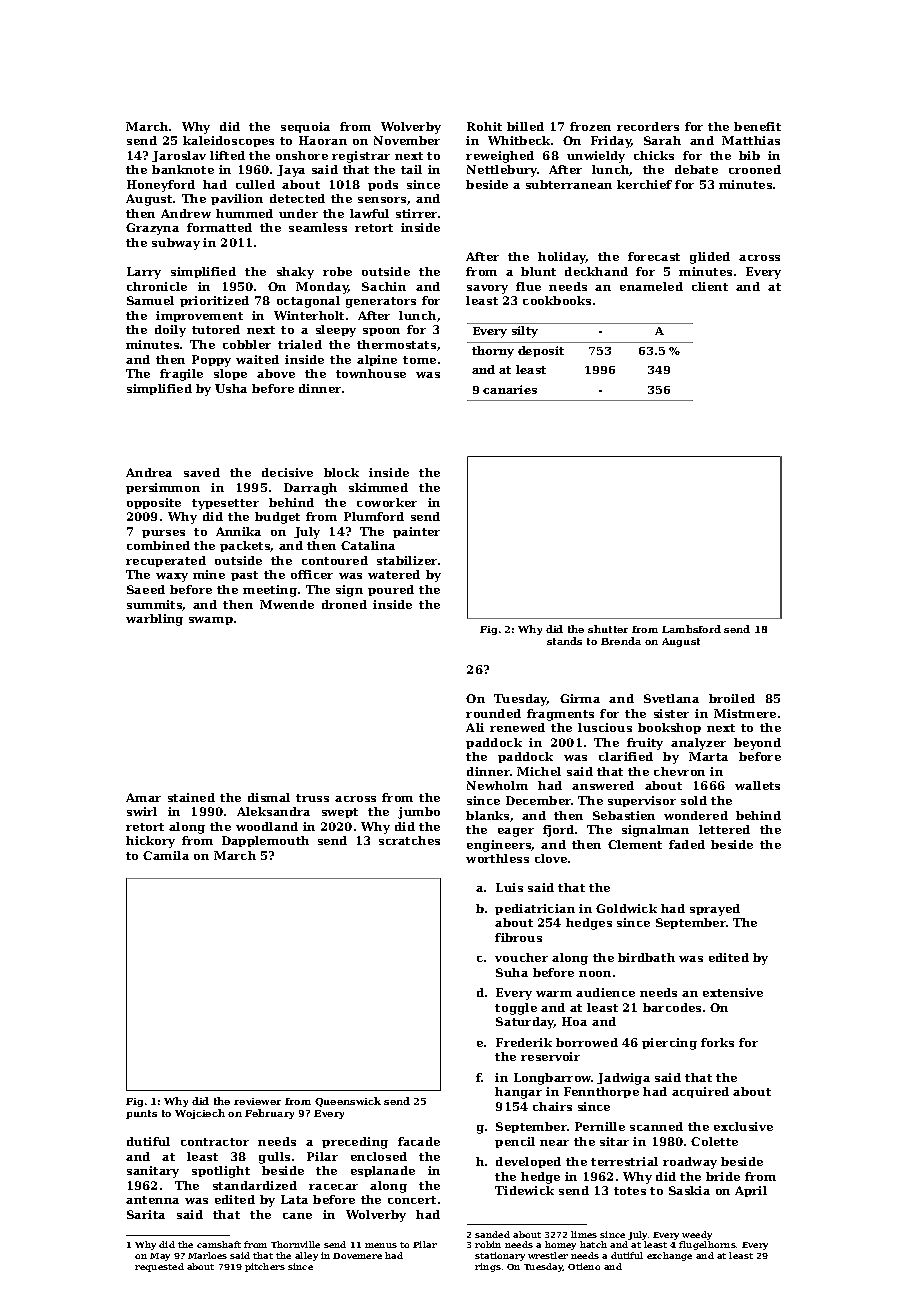  I want to click on sequoia, so click(305, 127).
